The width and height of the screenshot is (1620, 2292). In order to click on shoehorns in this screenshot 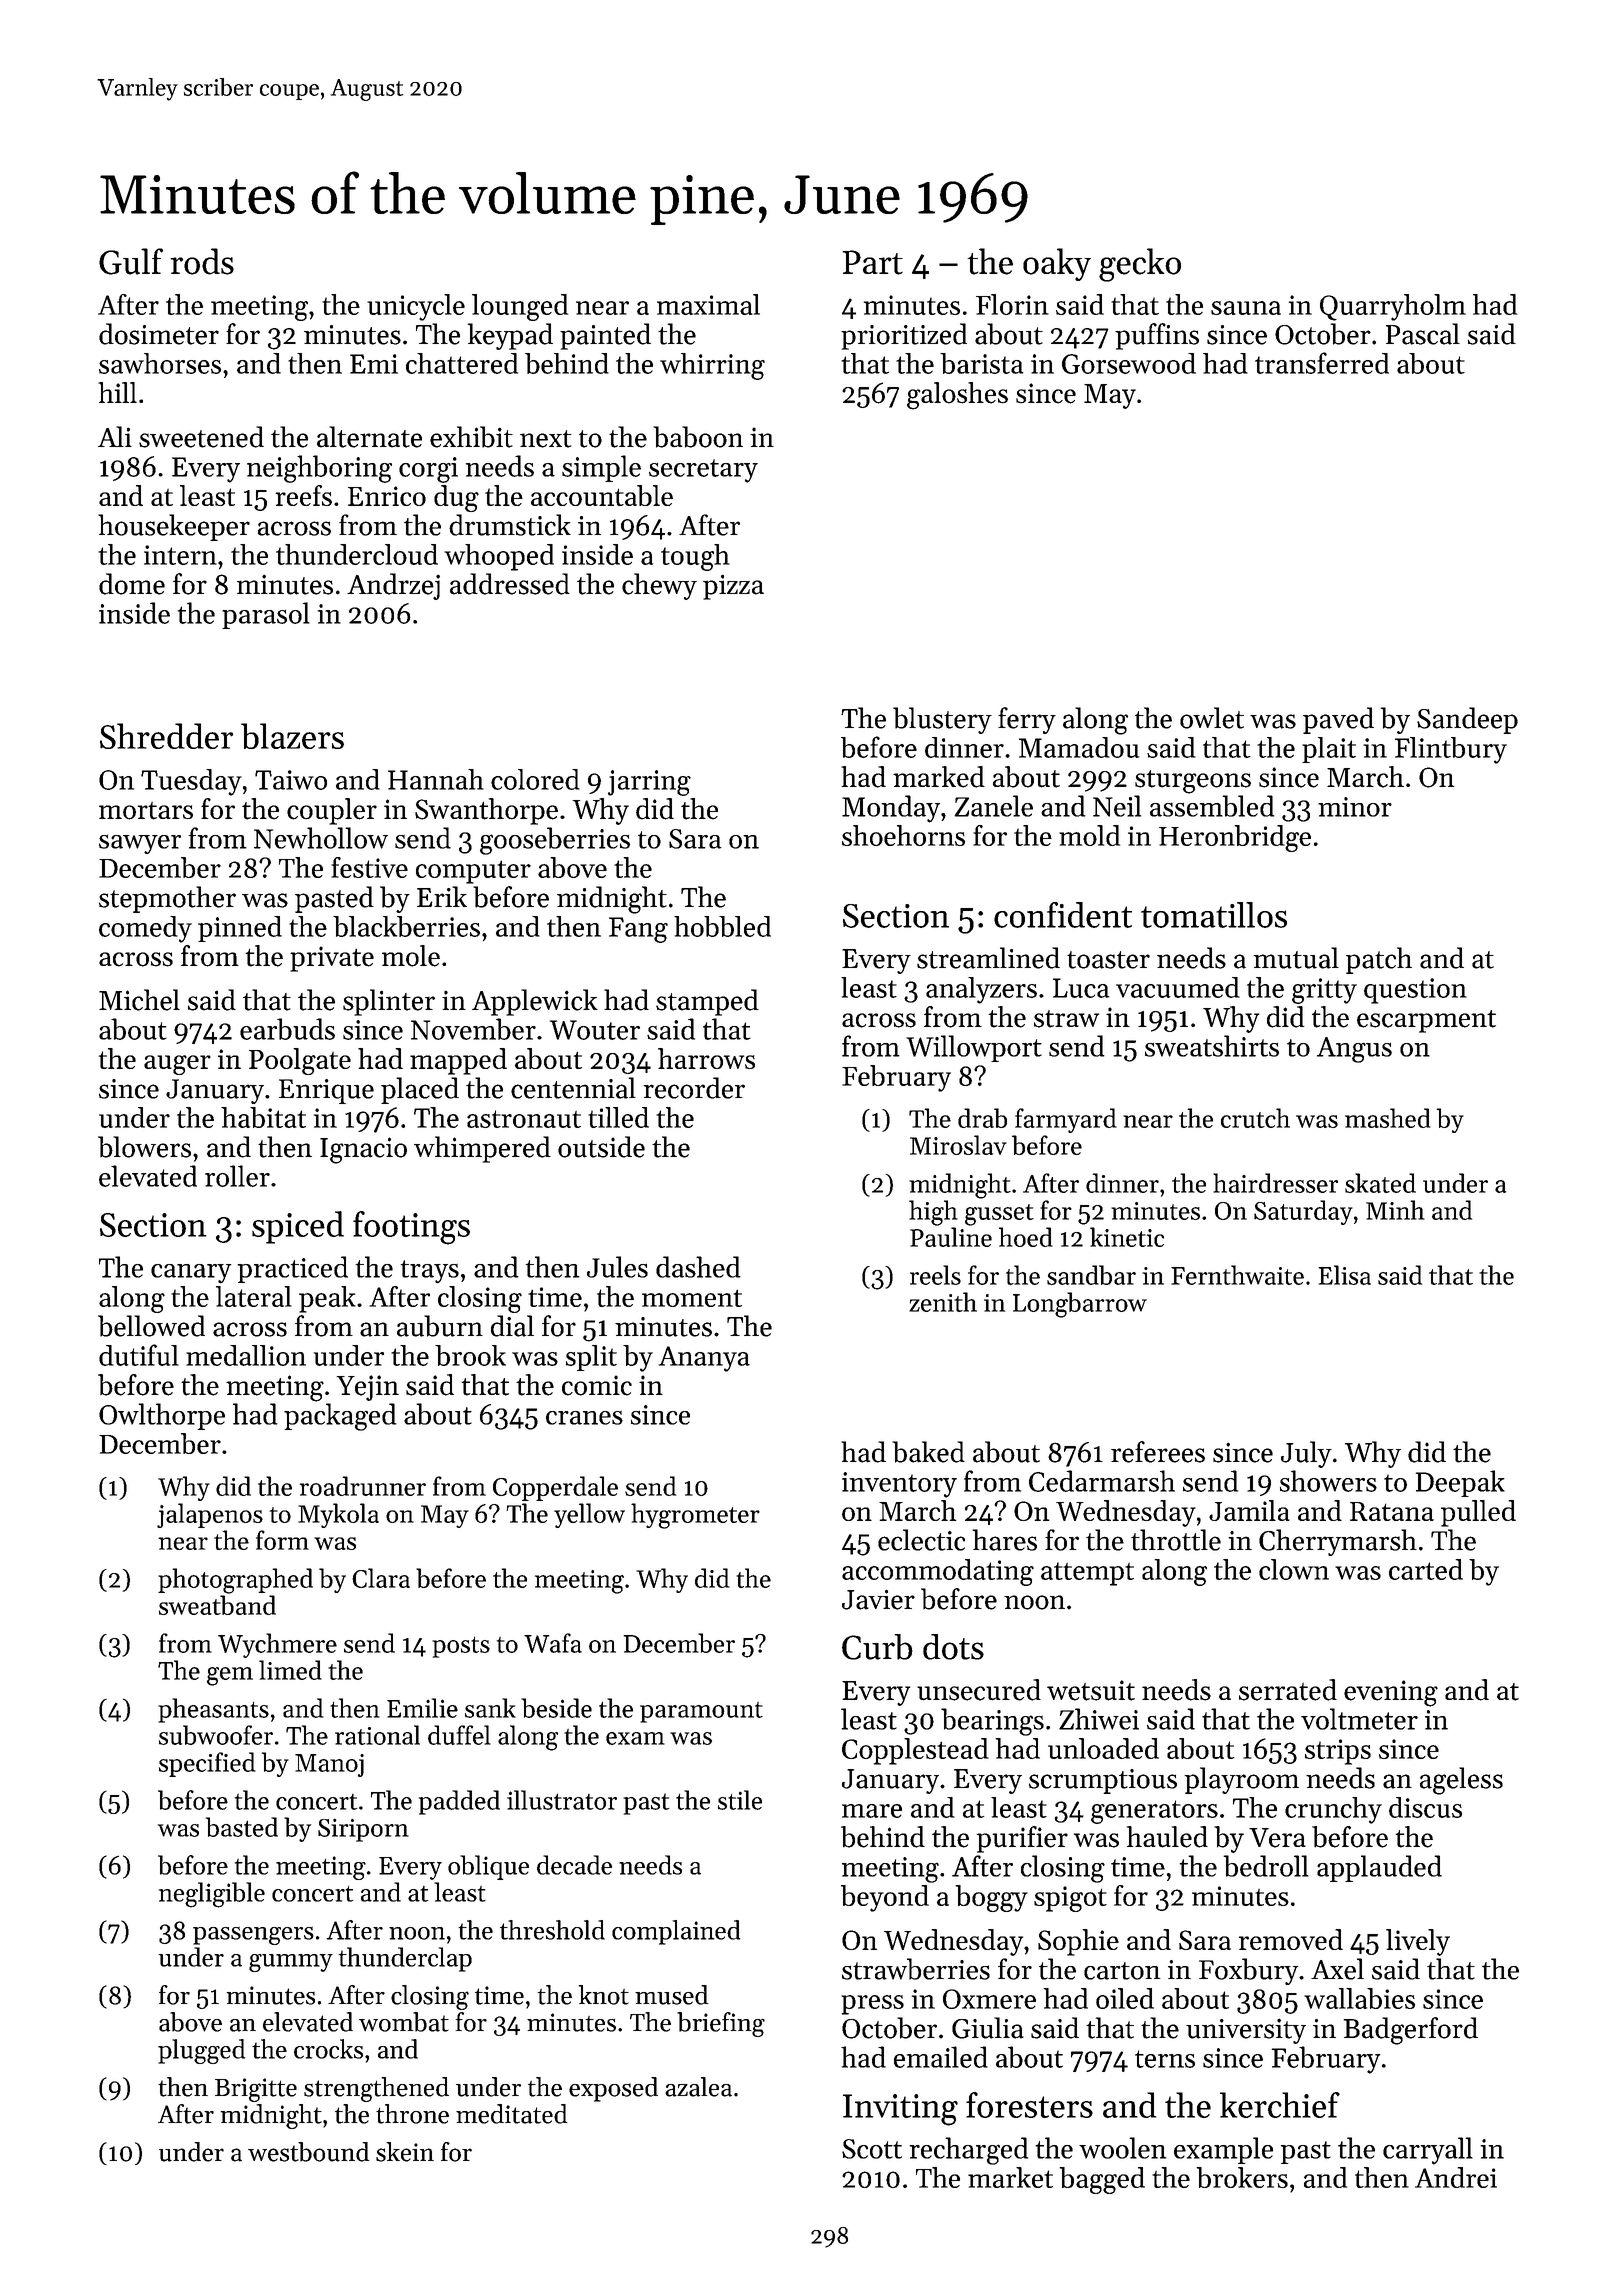, I will do `click(903, 835)`.
